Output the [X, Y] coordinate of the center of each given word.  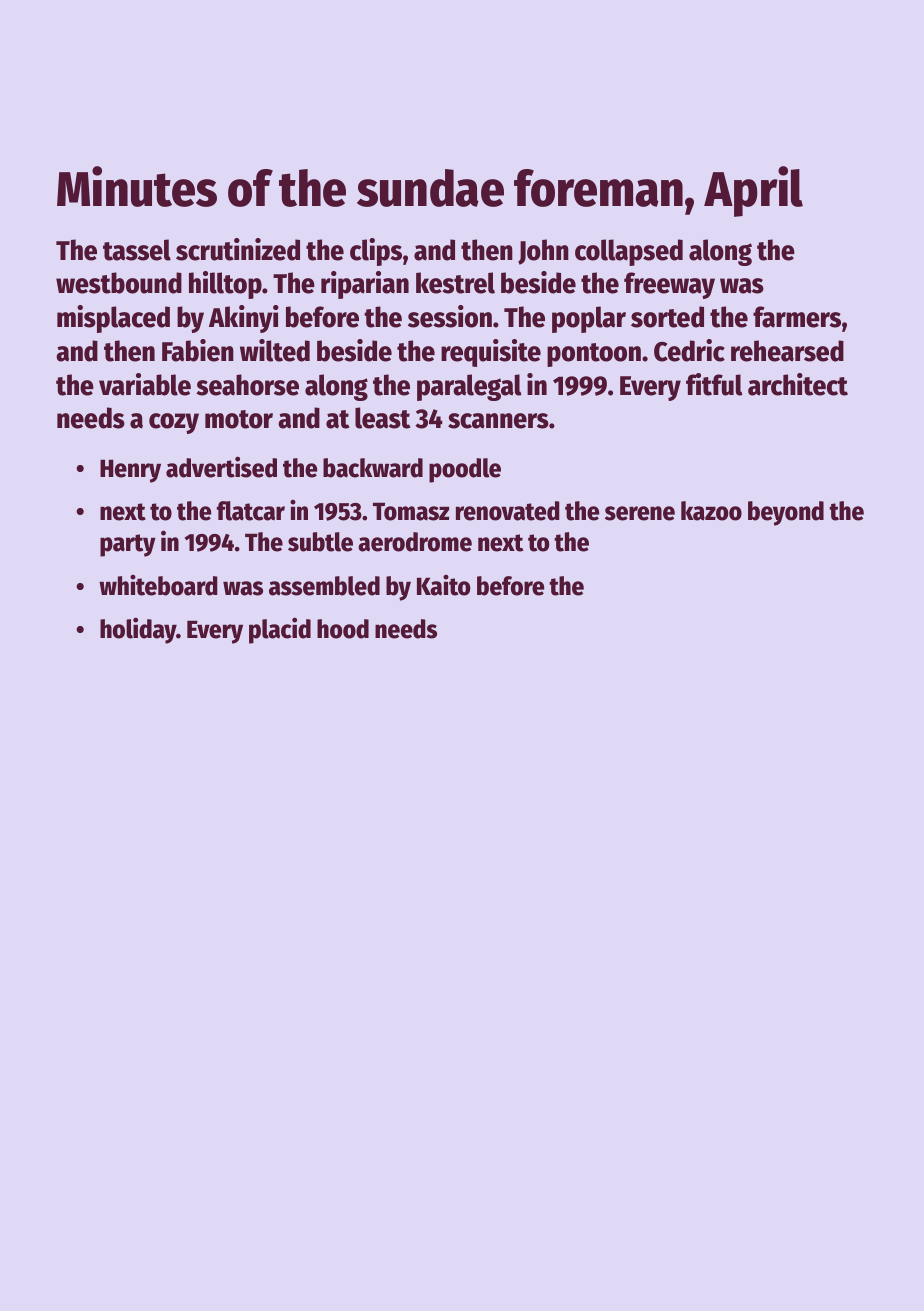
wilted [275, 350]
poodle [465, 470]
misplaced [113, 319]
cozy [174, 423]
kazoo [711, 511]
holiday [138, 630]
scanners [498, 421]
